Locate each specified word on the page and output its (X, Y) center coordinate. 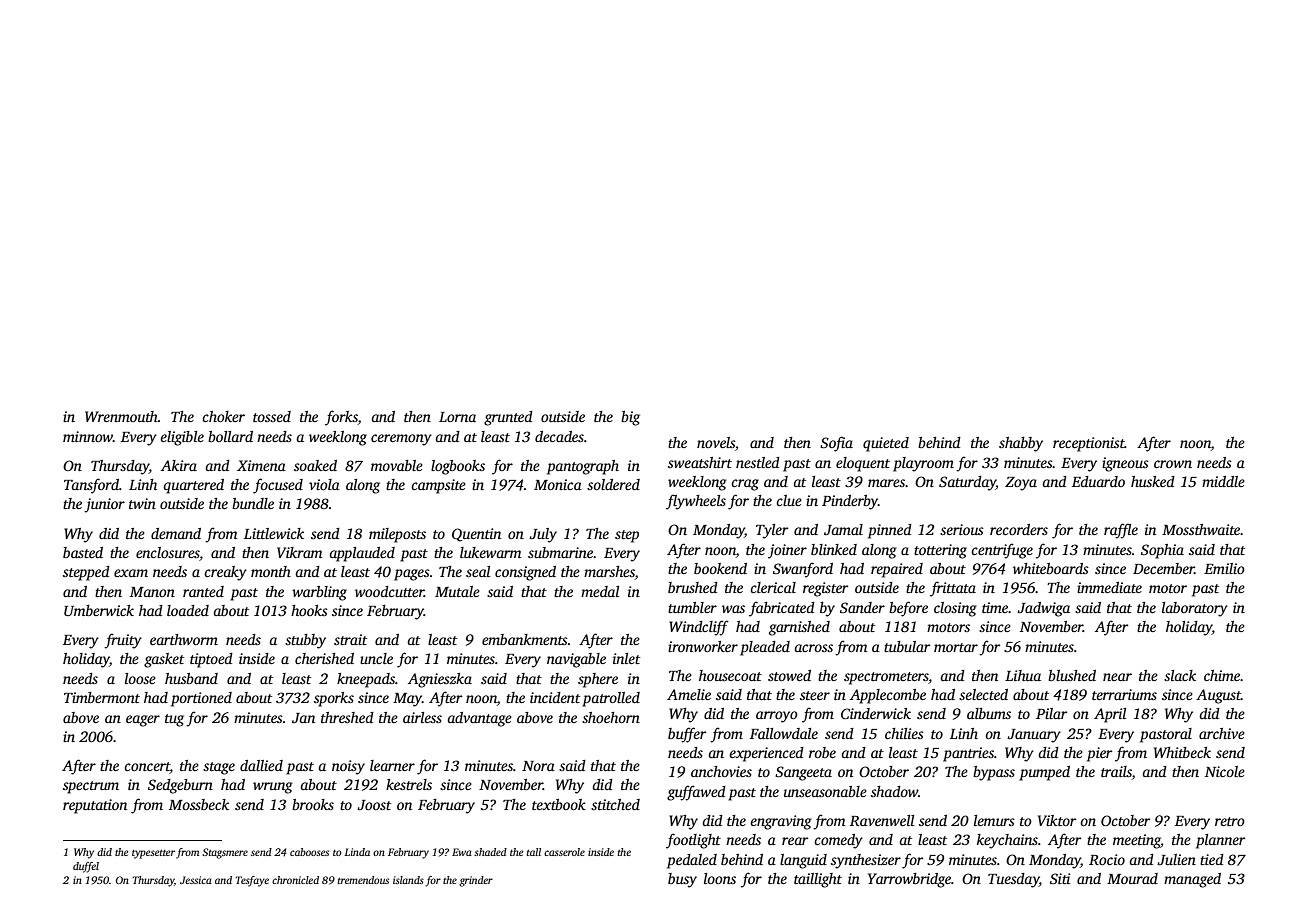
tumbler (692, 607)
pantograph (583, 467)
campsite (438, 486)
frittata (953, 589)
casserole (564, 852)
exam (131, 573)
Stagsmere (225, 853)
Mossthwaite (1201, 529)
